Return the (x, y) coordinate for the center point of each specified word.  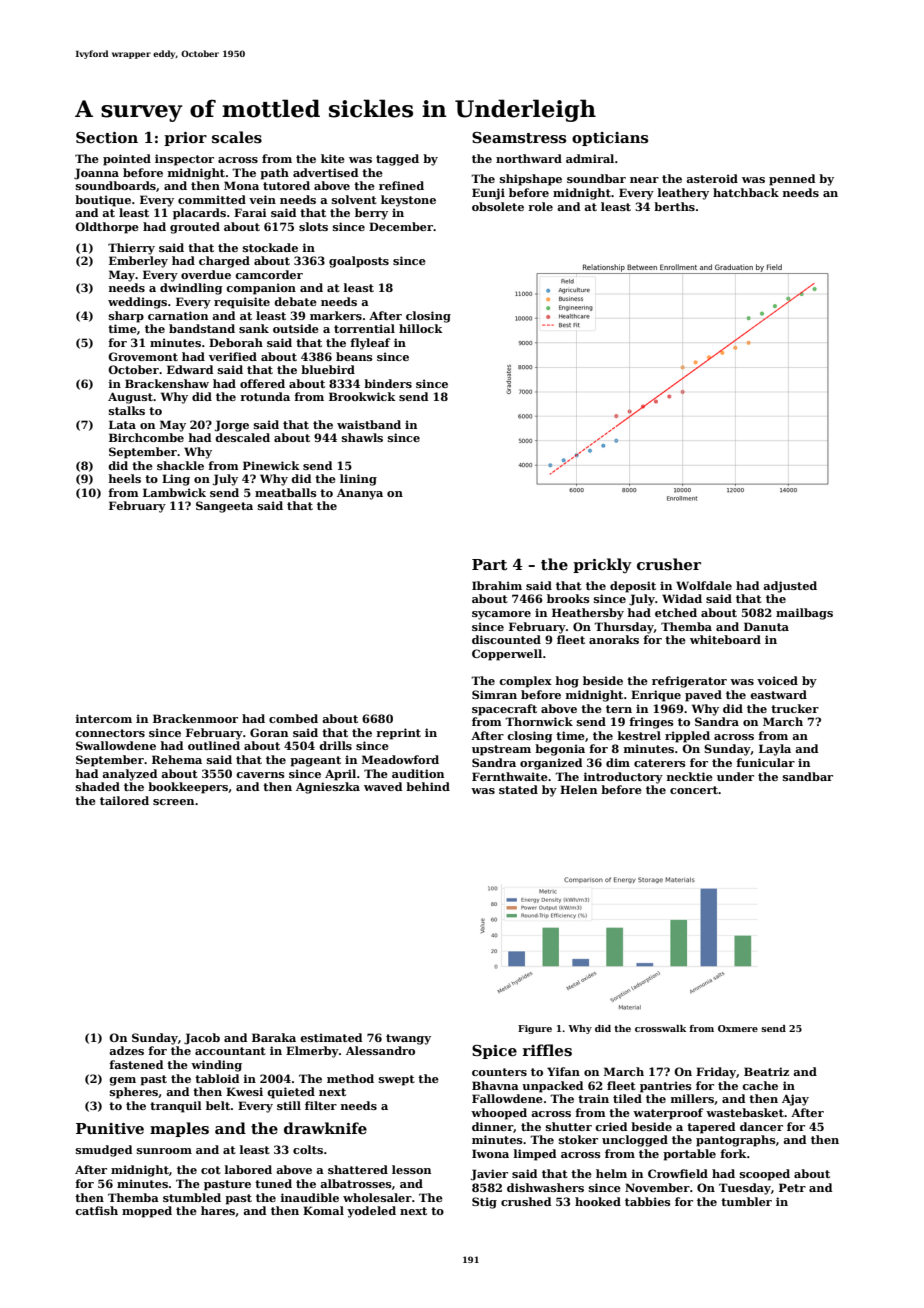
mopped (147, 1212)
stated (518, 789)
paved (703, 696)
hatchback (746, 192)
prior (185, 139)
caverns (260, 775)
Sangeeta (224, 507)
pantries (666, 1087)
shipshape (531, 180)
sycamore (501, 615)
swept (397, 1080)
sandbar (808, 776)
